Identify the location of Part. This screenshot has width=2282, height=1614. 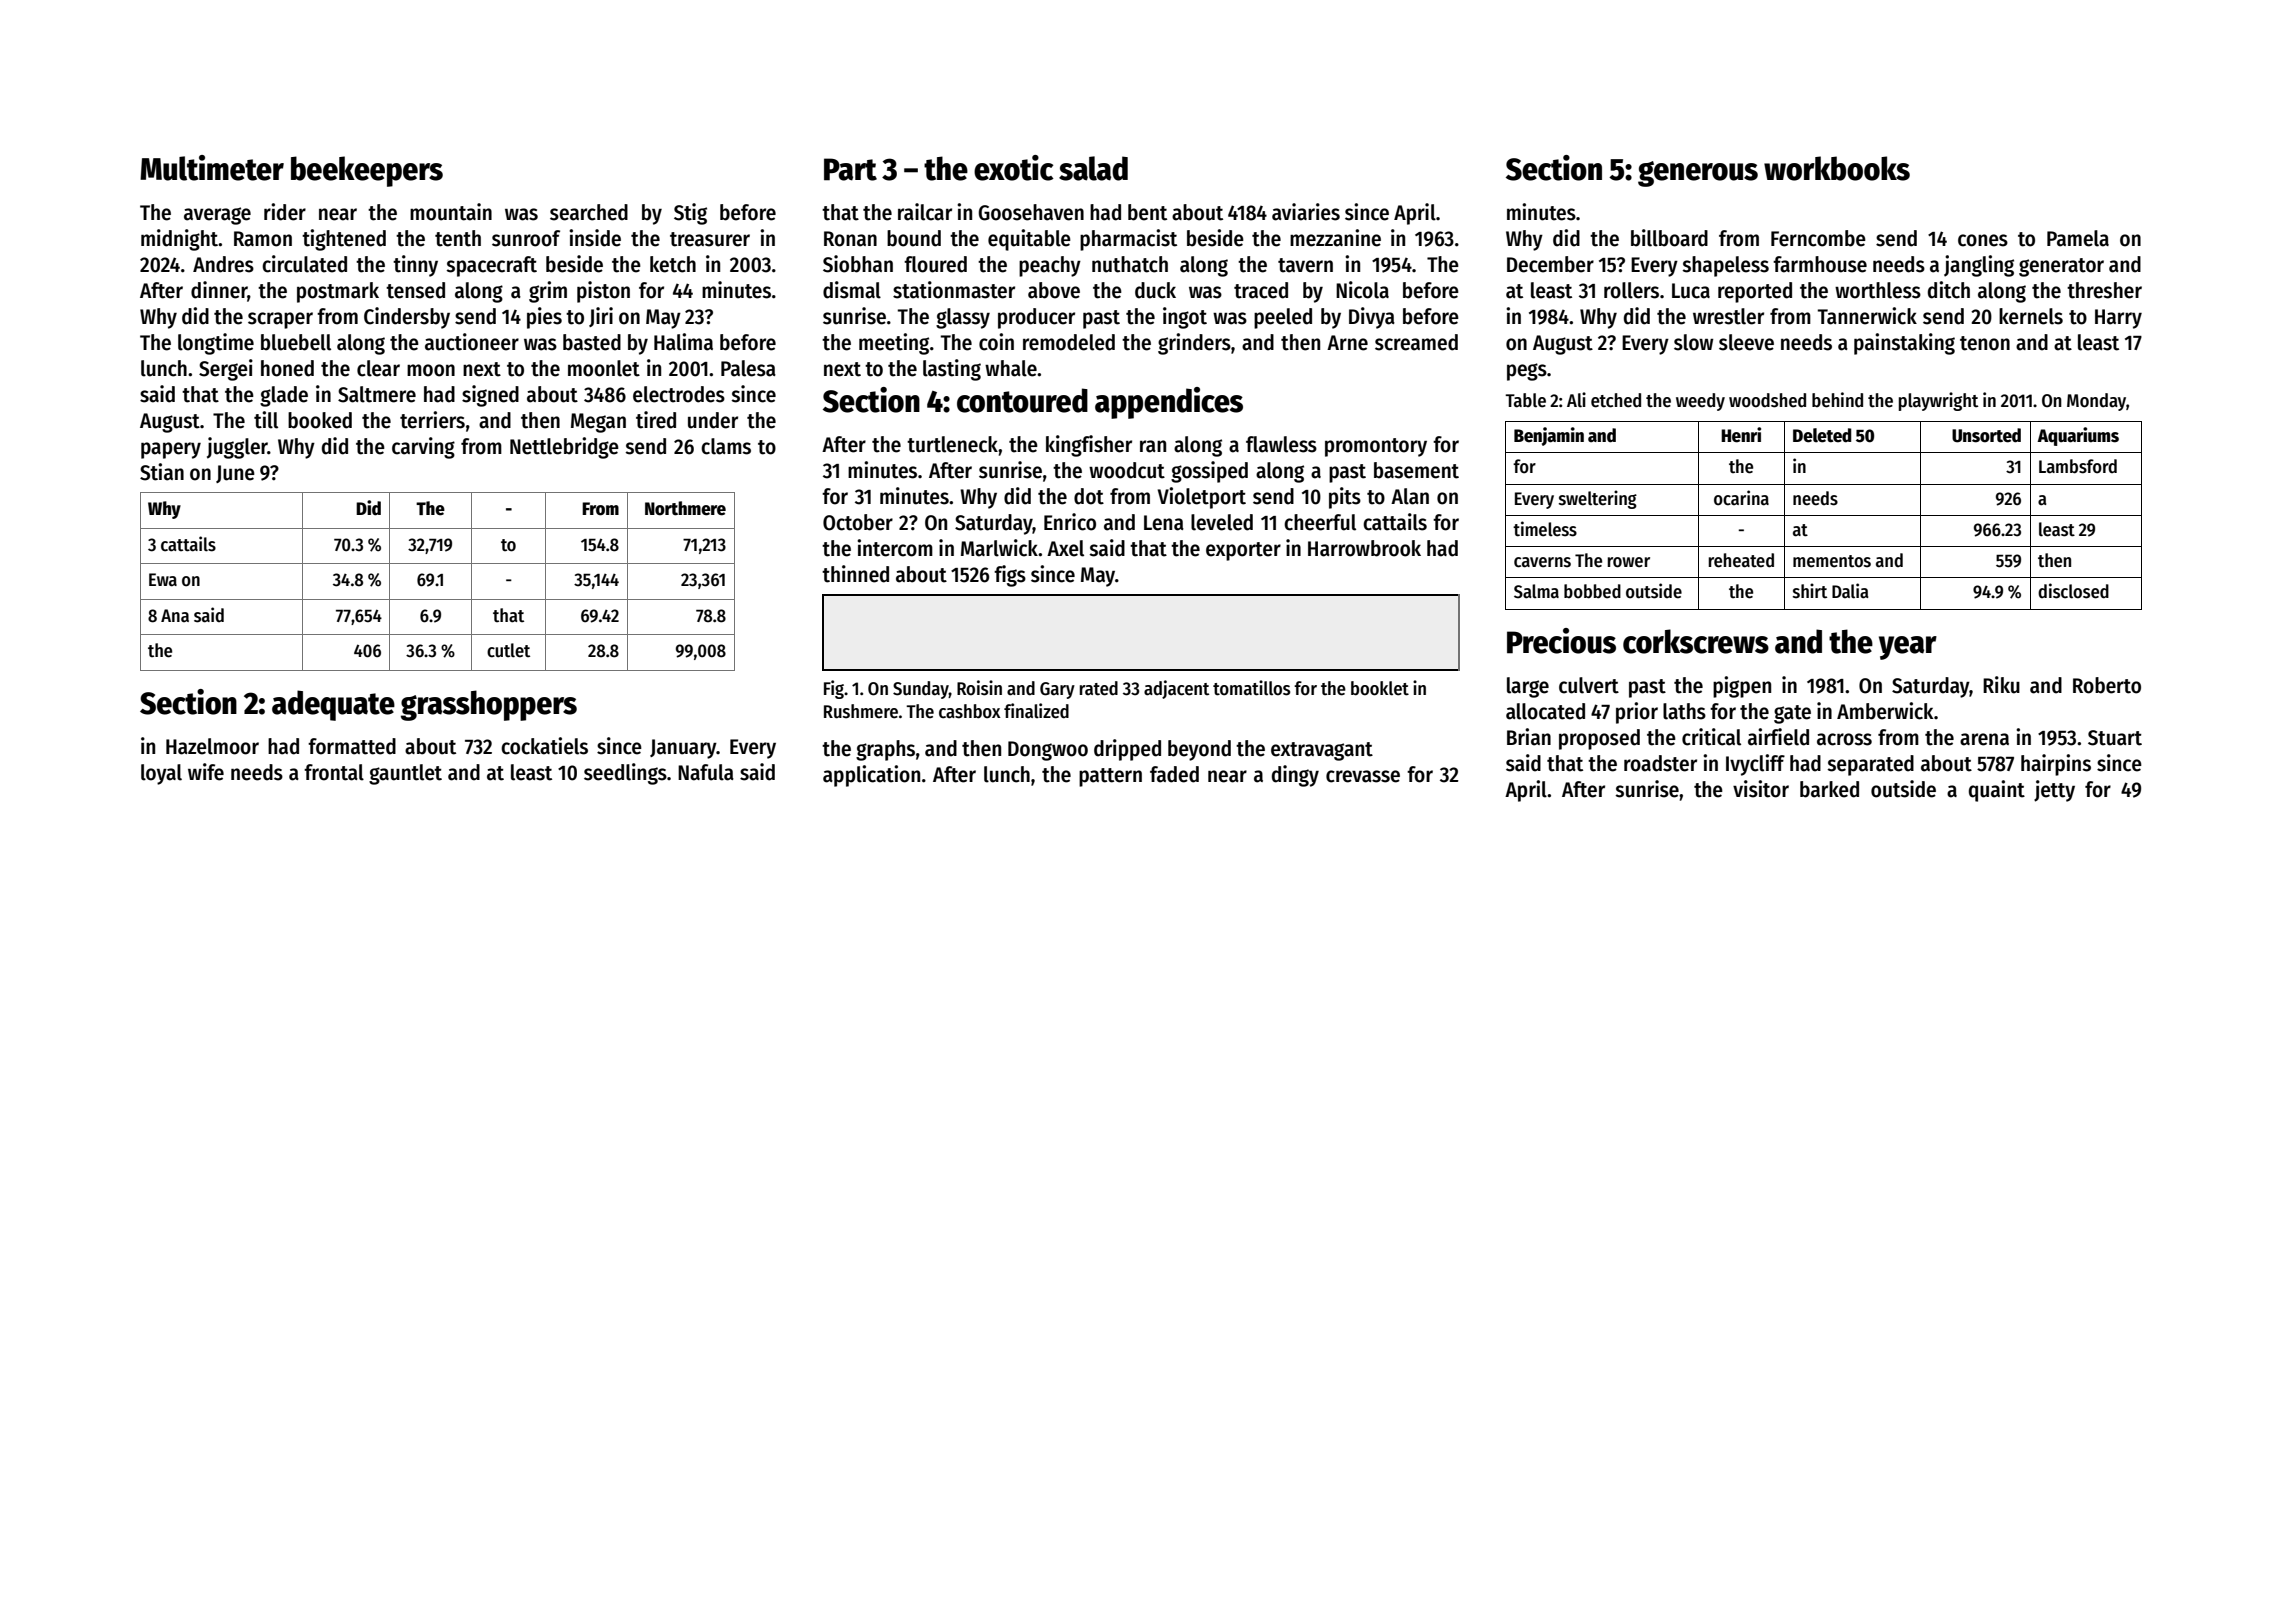
(850, 169).
